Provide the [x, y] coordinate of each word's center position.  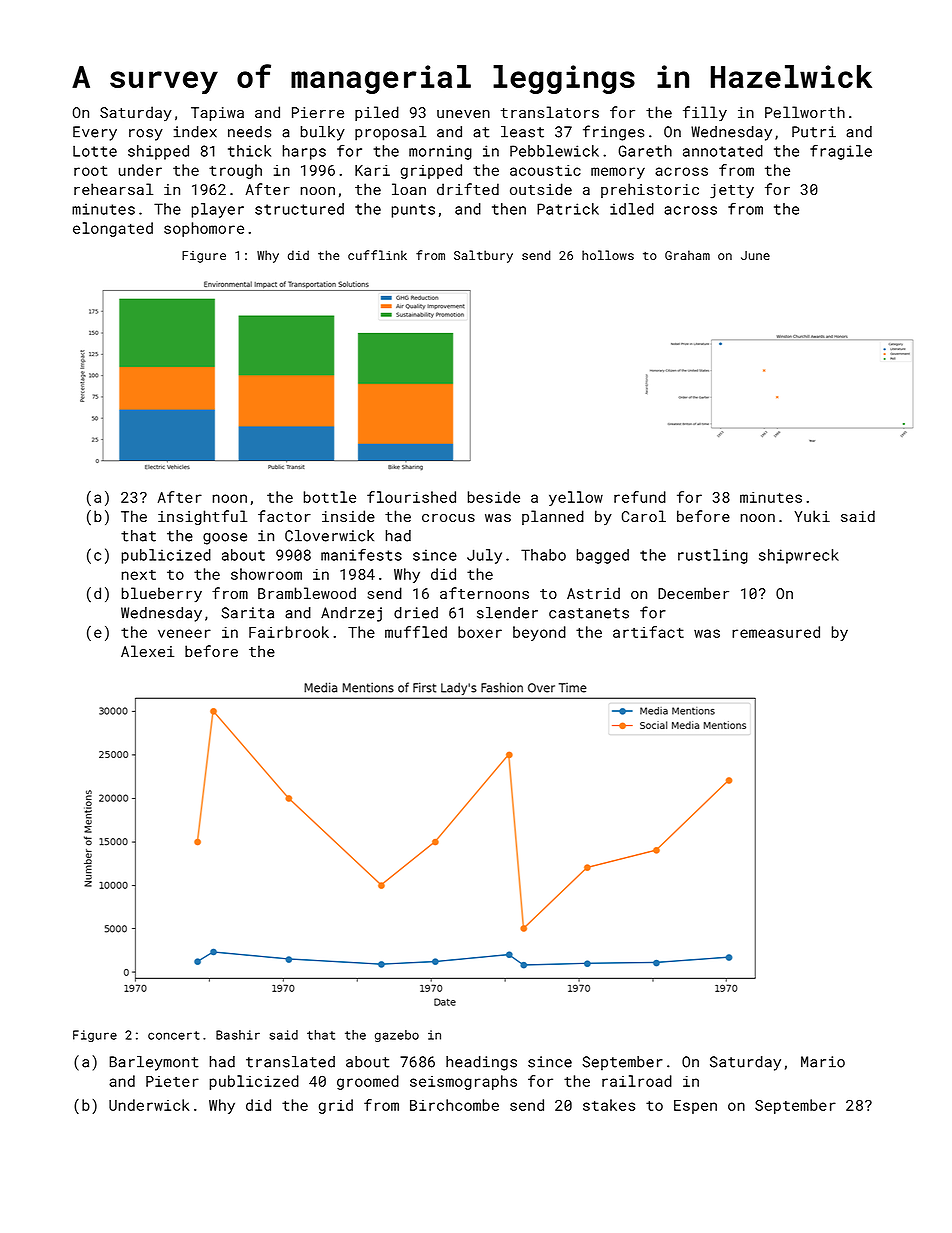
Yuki [812, 516]
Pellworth [805, 112]
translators [550, 112]
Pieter [172, 1081]
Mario [823, 1062]
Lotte [95, 151]
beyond [539, 633]
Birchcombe [454, 1105]
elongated [113, 229]
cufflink [377, 255]
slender [507, 613]
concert [174, 1035]
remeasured [776, 632]
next [138, 575]
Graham [687, 255]
